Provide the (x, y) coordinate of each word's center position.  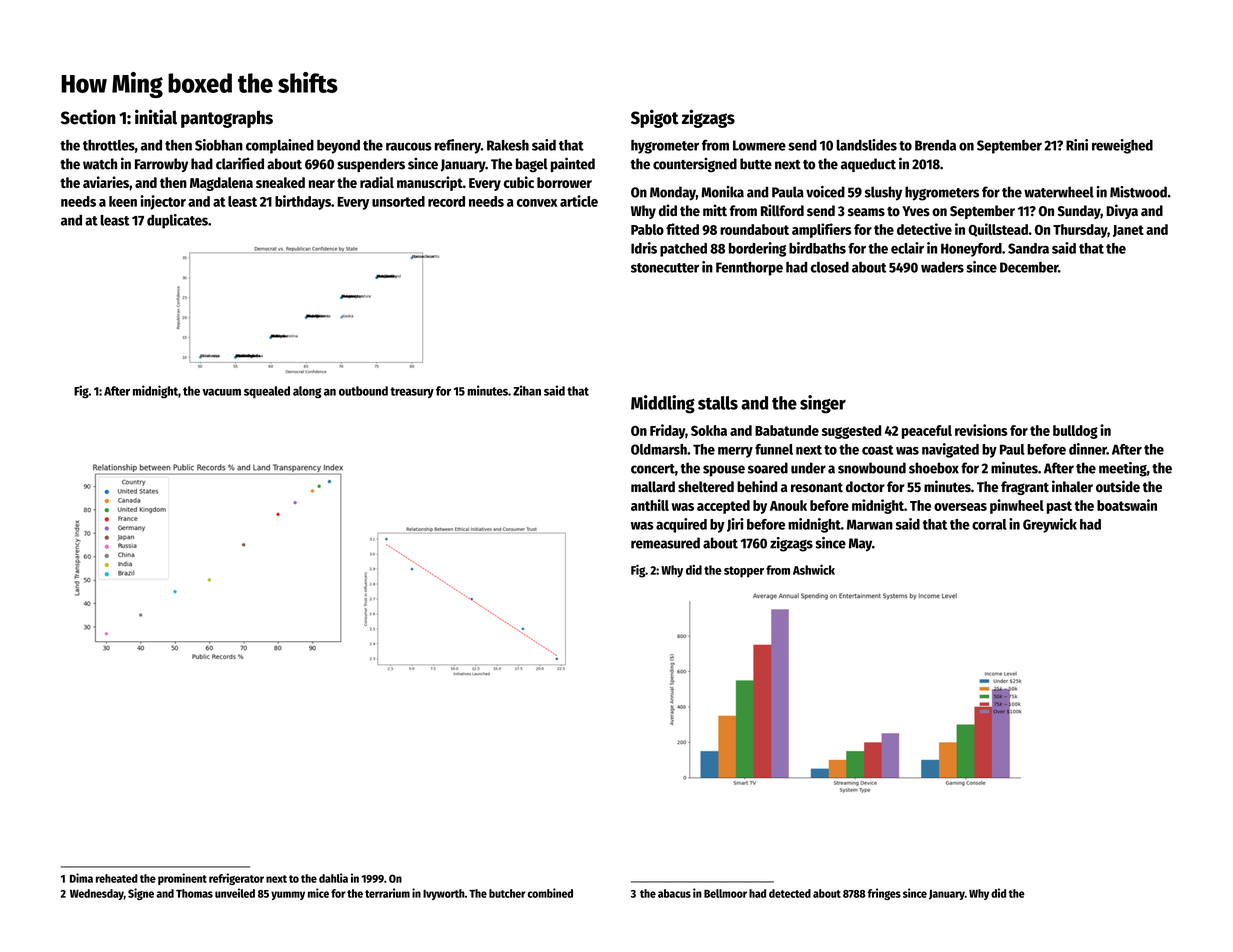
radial (377, 182)
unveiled (235, 893)
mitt (715, 210)
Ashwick (814, 569)
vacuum (222, 392)
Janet (1128, 231)
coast (877, 450)
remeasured (665, 543)
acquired (681, 525)
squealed (267, 392)
